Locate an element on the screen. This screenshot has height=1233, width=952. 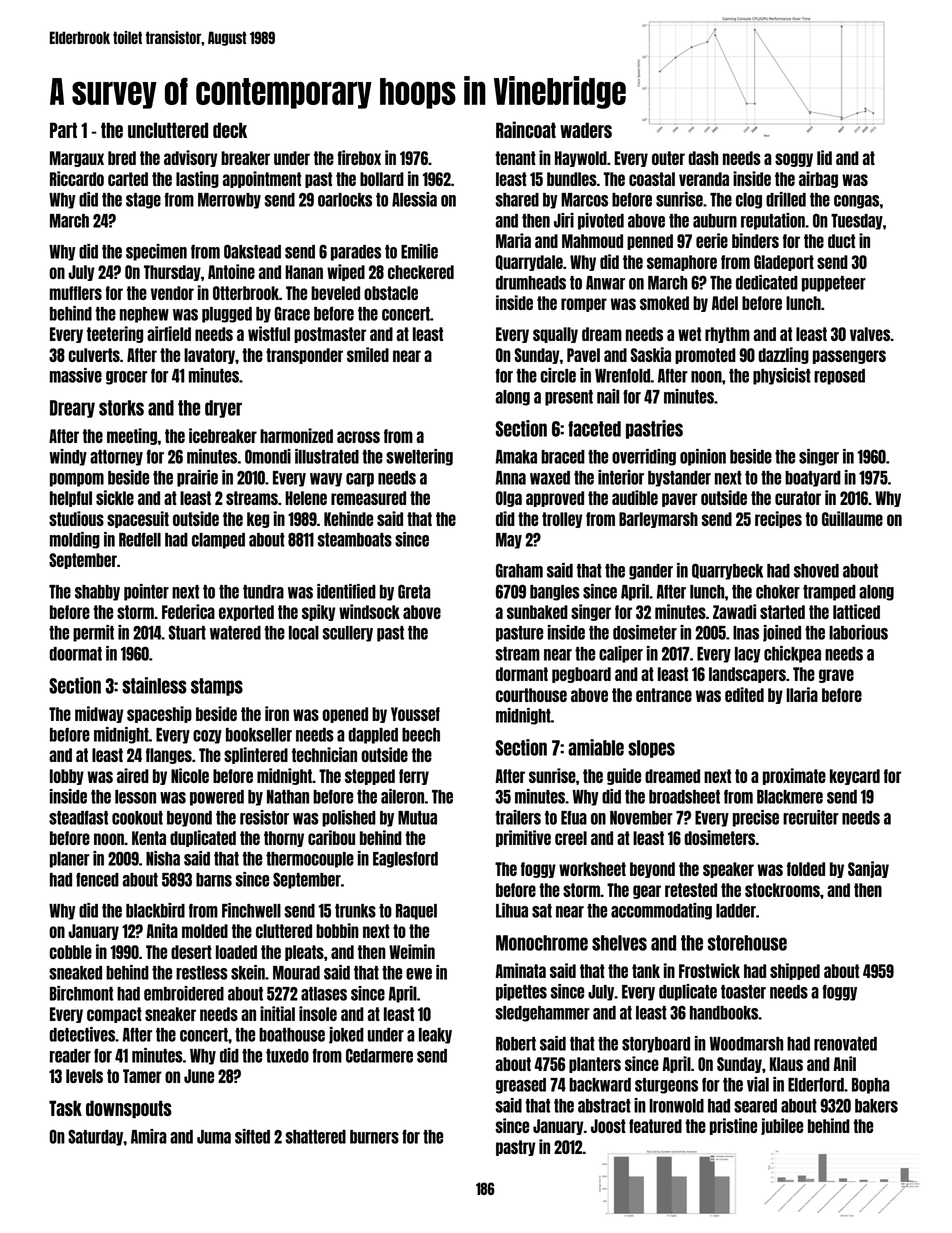
specimen is located at coordinates (156, 252).
